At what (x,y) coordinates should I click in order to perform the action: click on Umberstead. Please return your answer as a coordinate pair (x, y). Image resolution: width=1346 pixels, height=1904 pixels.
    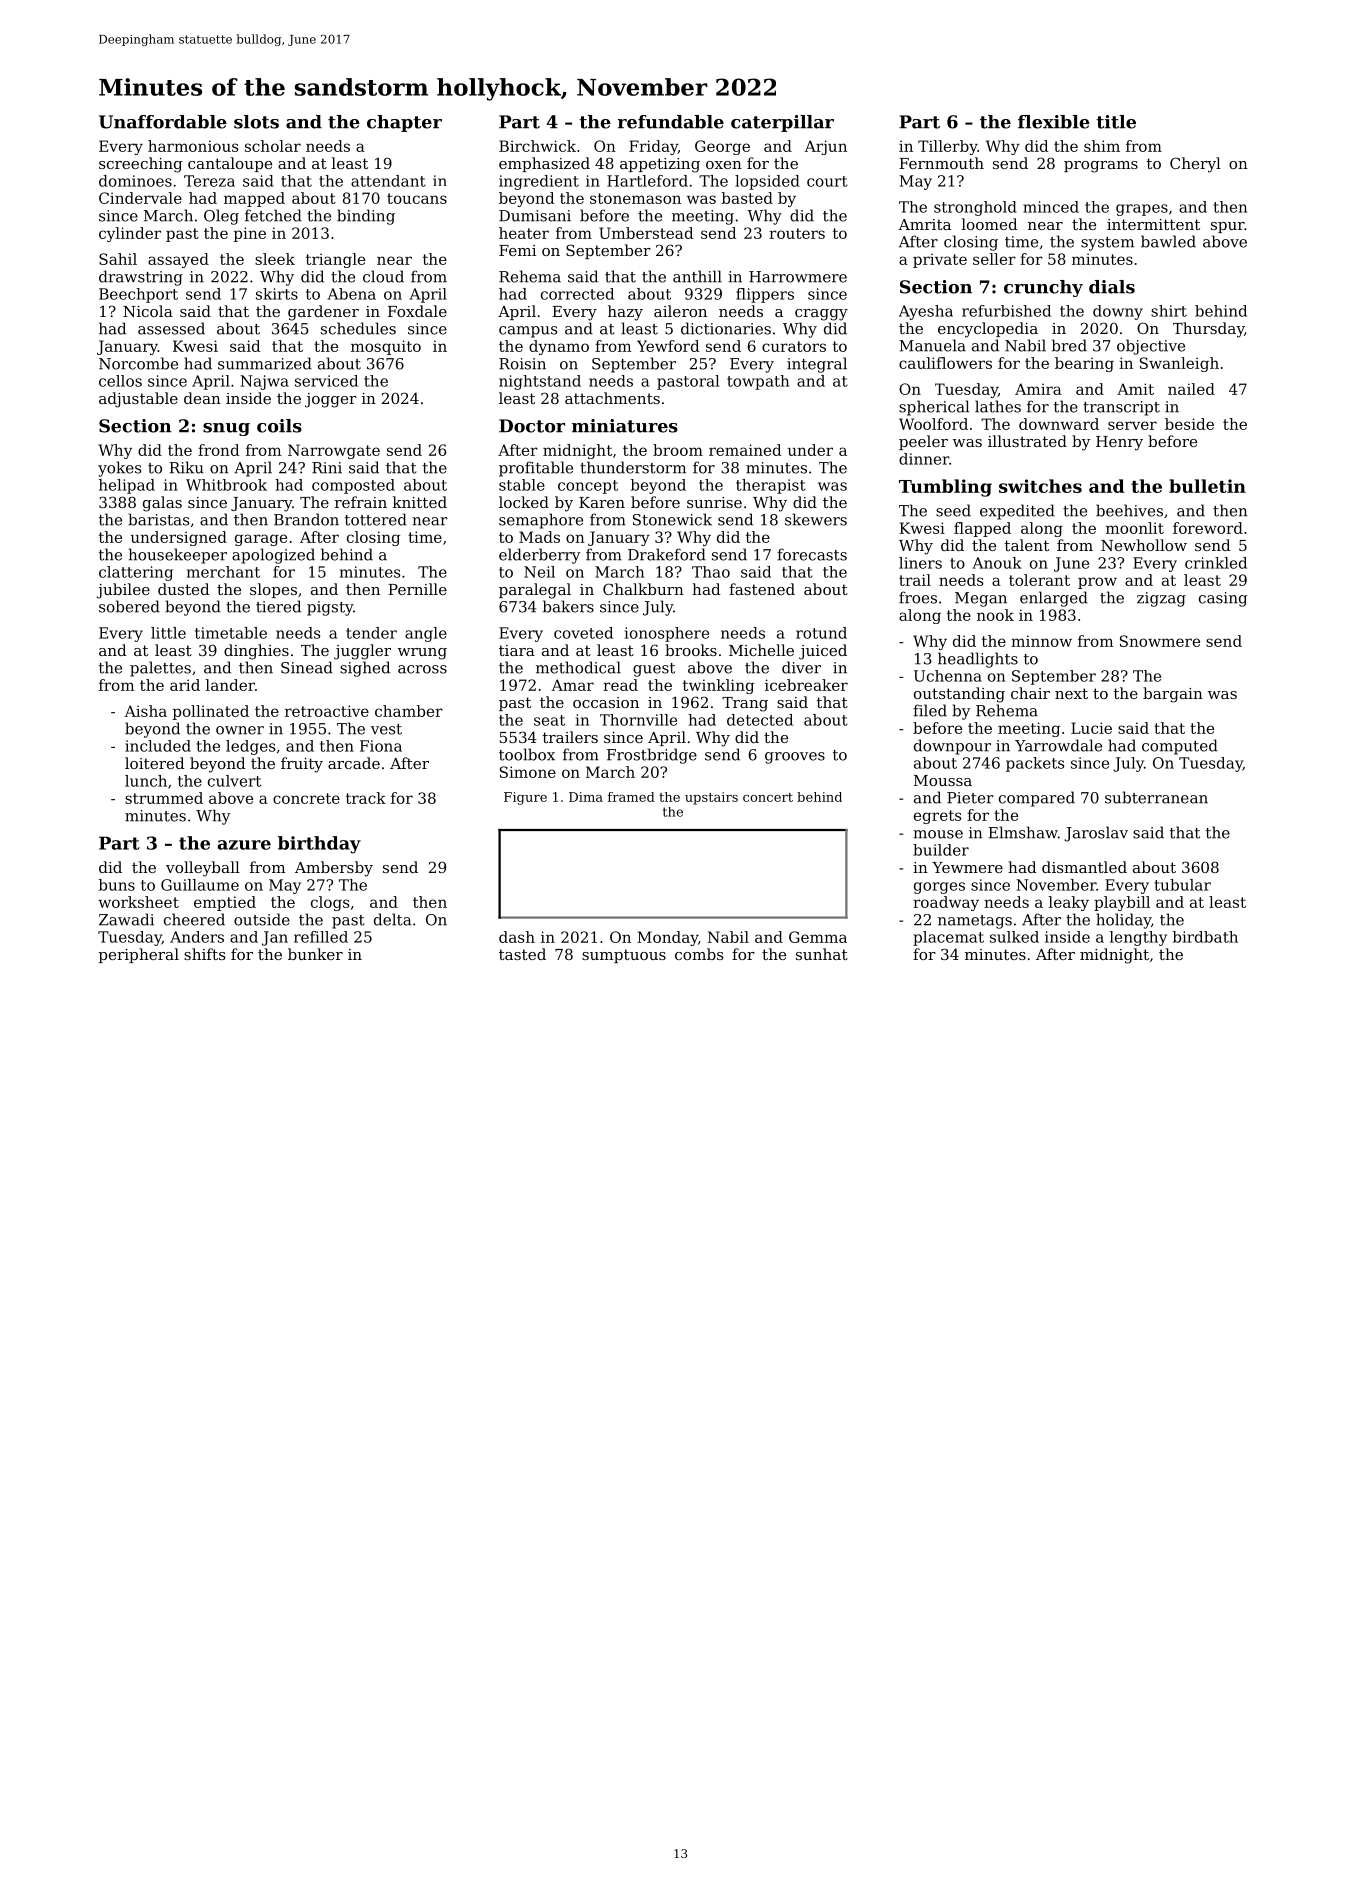
    Looking at the image, I should click on (646, 233).
